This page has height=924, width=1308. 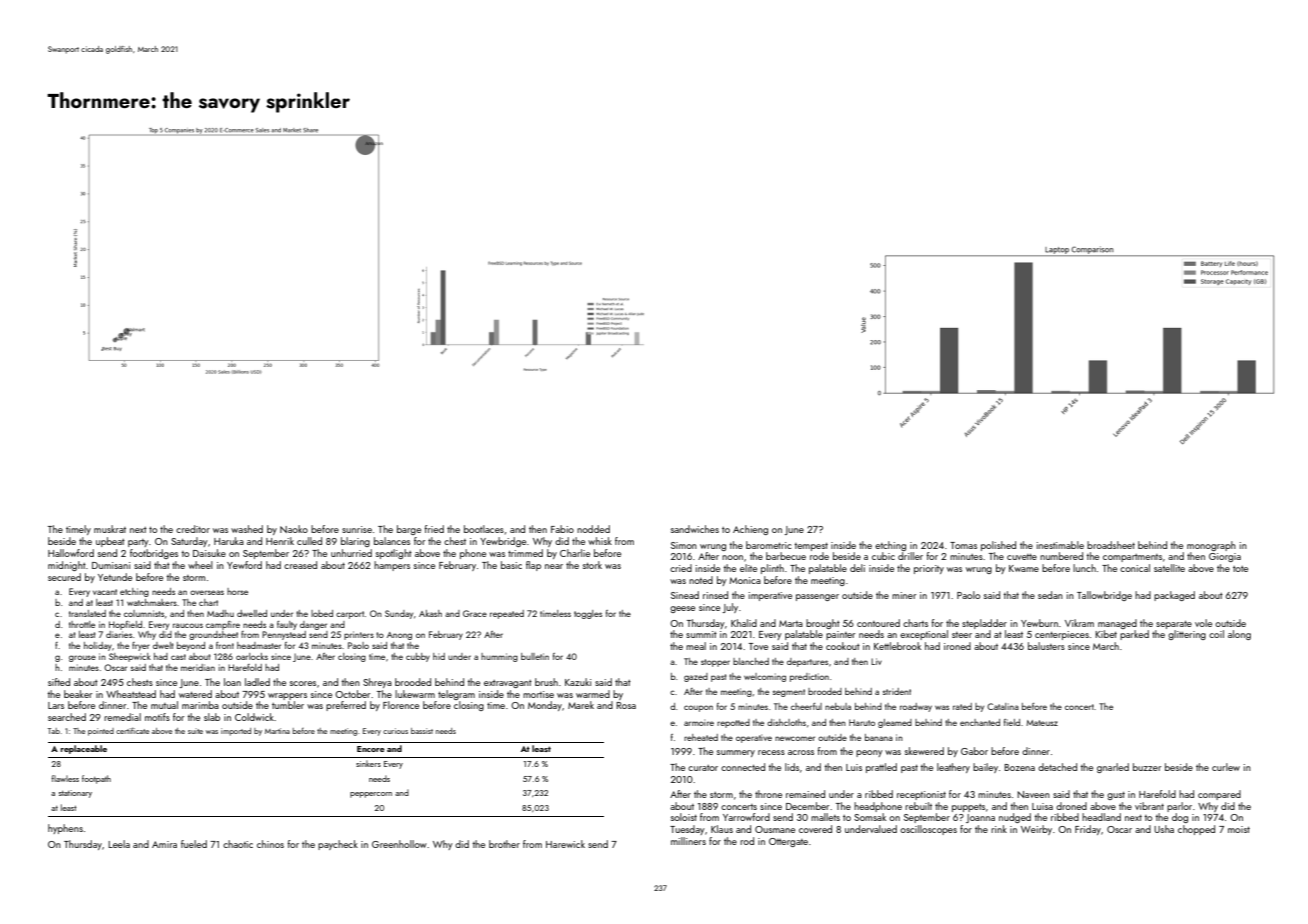 I want to click on sandwiches, so click(x=695, y=529).
